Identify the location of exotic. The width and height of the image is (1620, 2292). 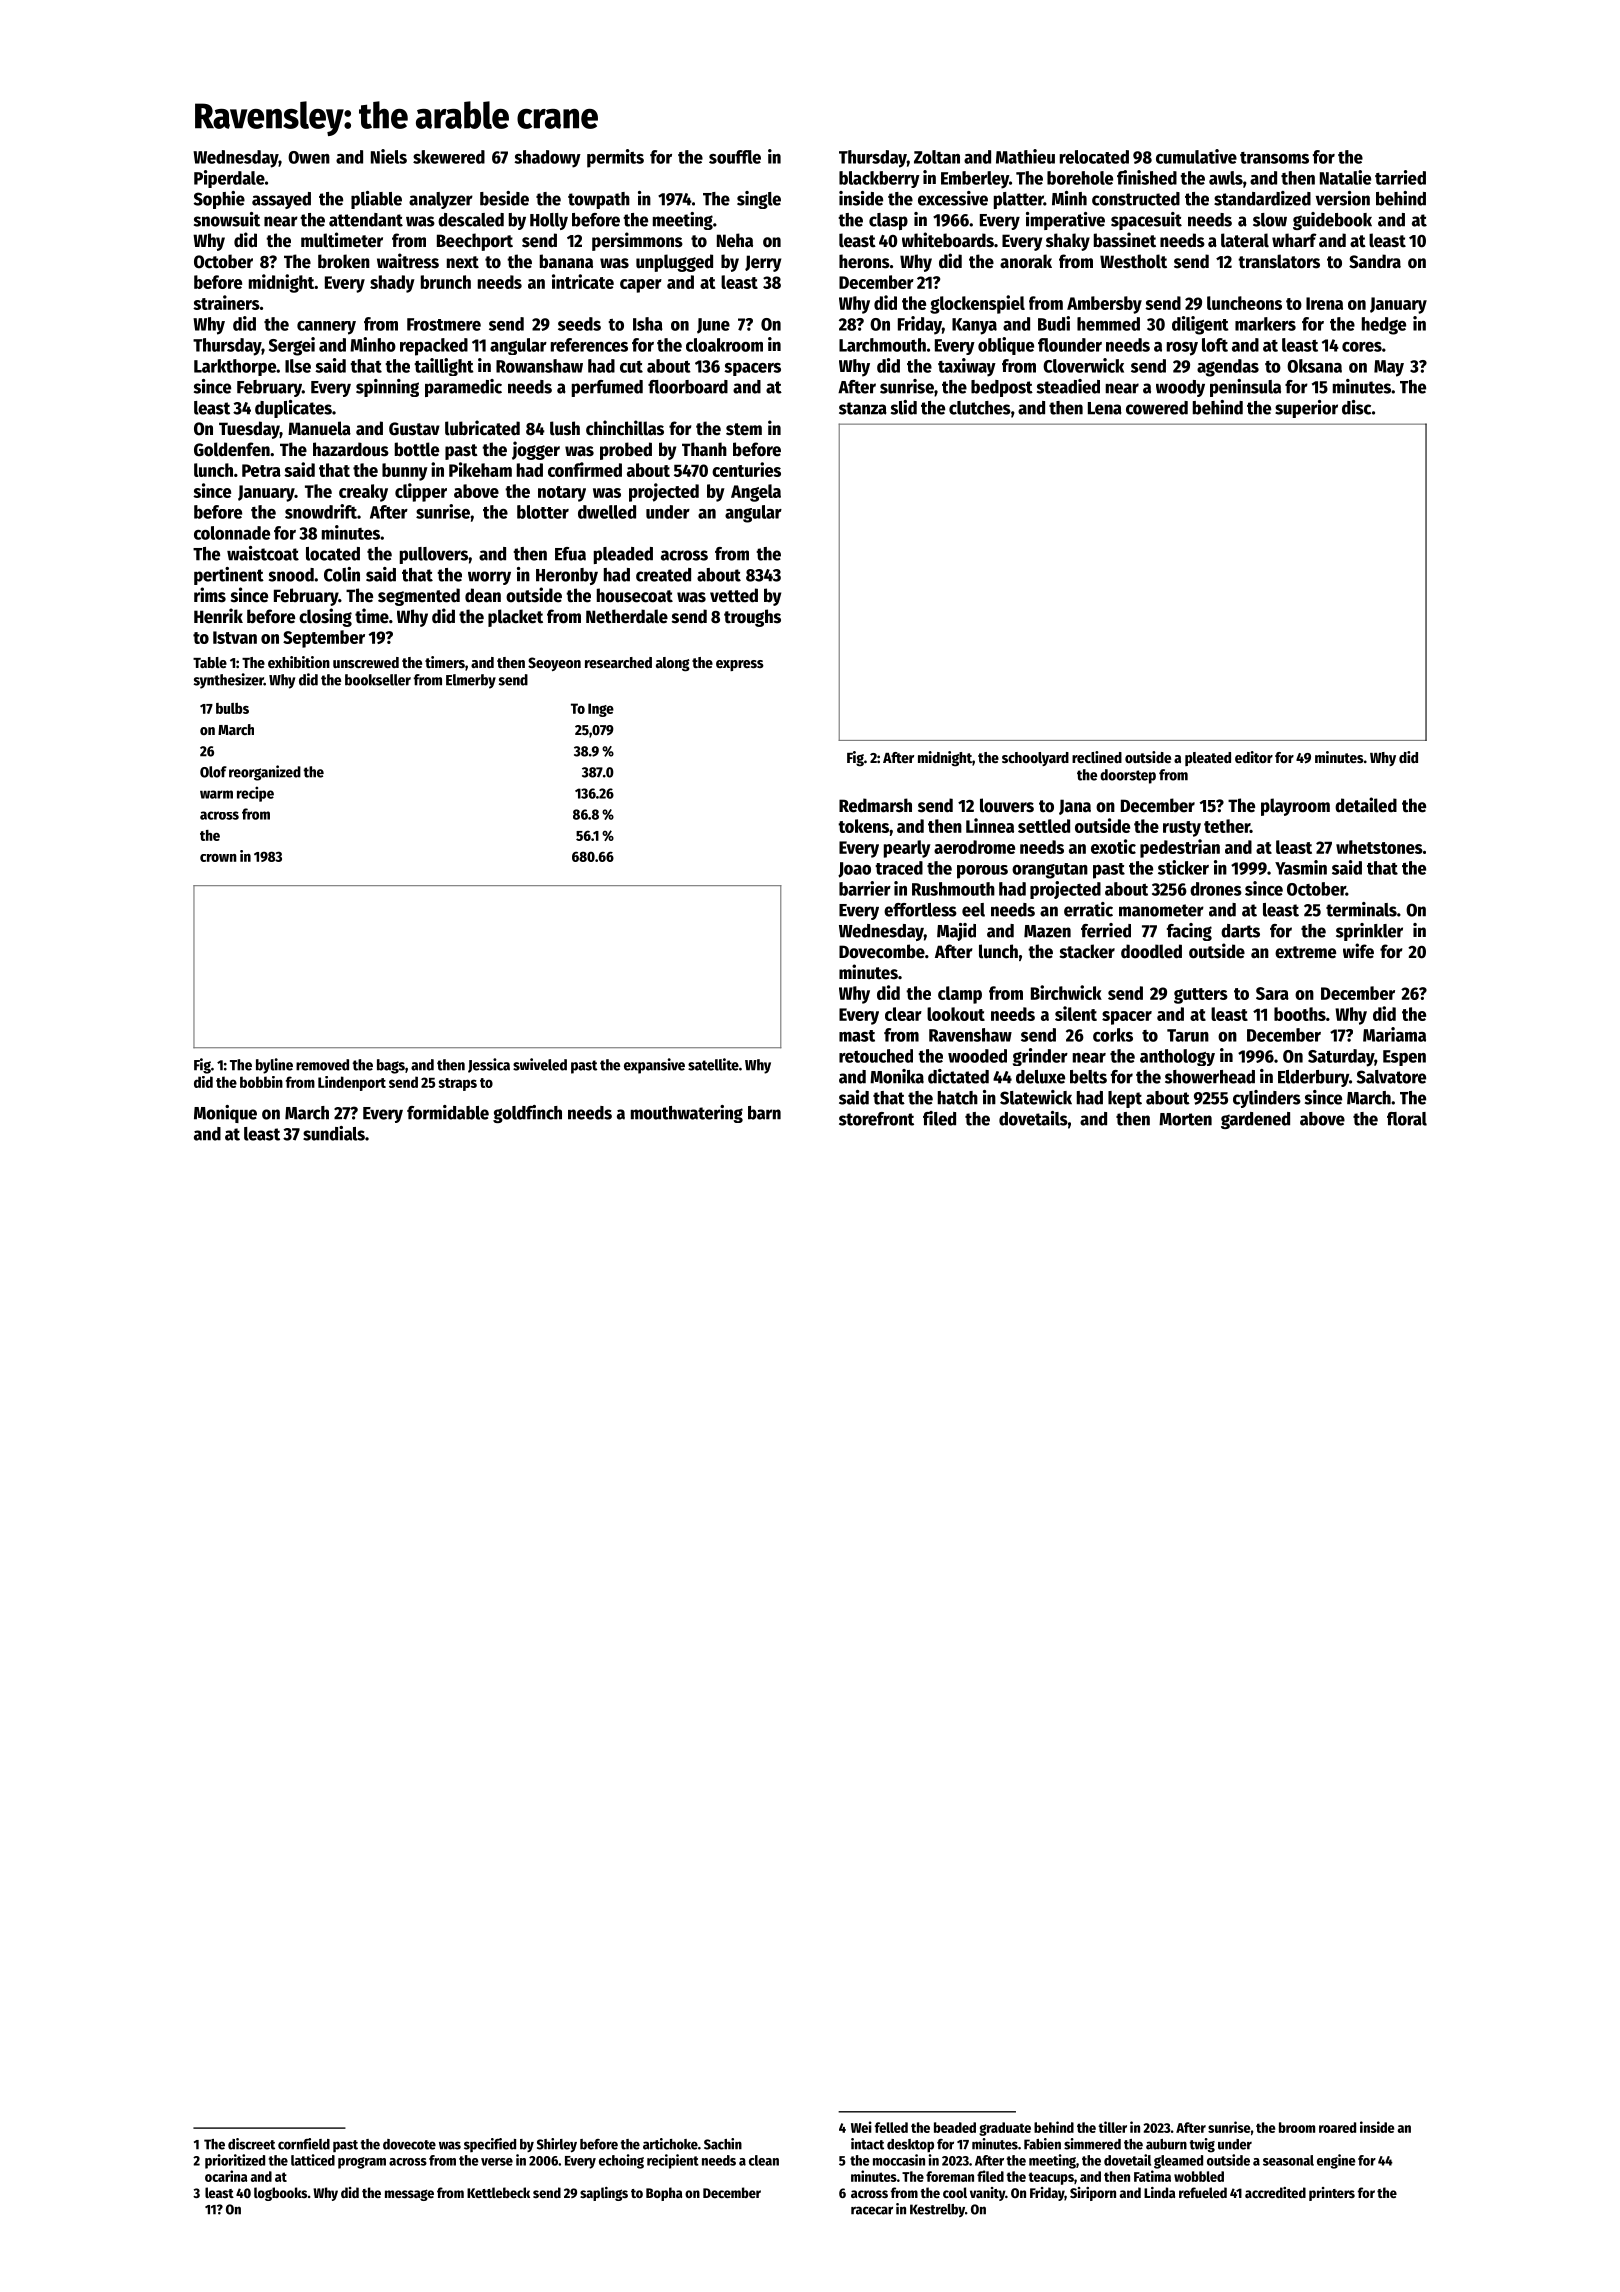
(1113, 846).
